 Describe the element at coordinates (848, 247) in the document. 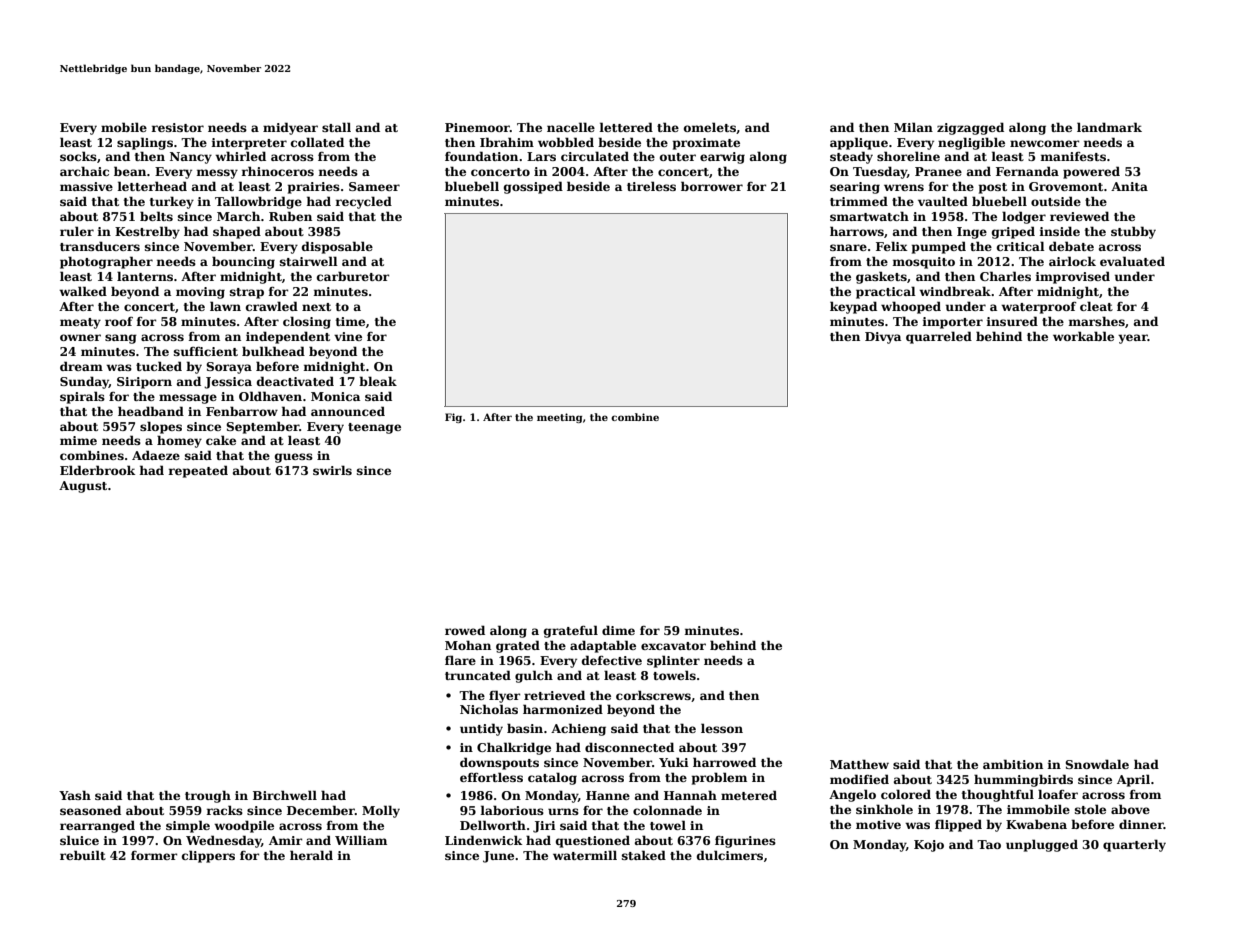

I see `snare` at that location.
